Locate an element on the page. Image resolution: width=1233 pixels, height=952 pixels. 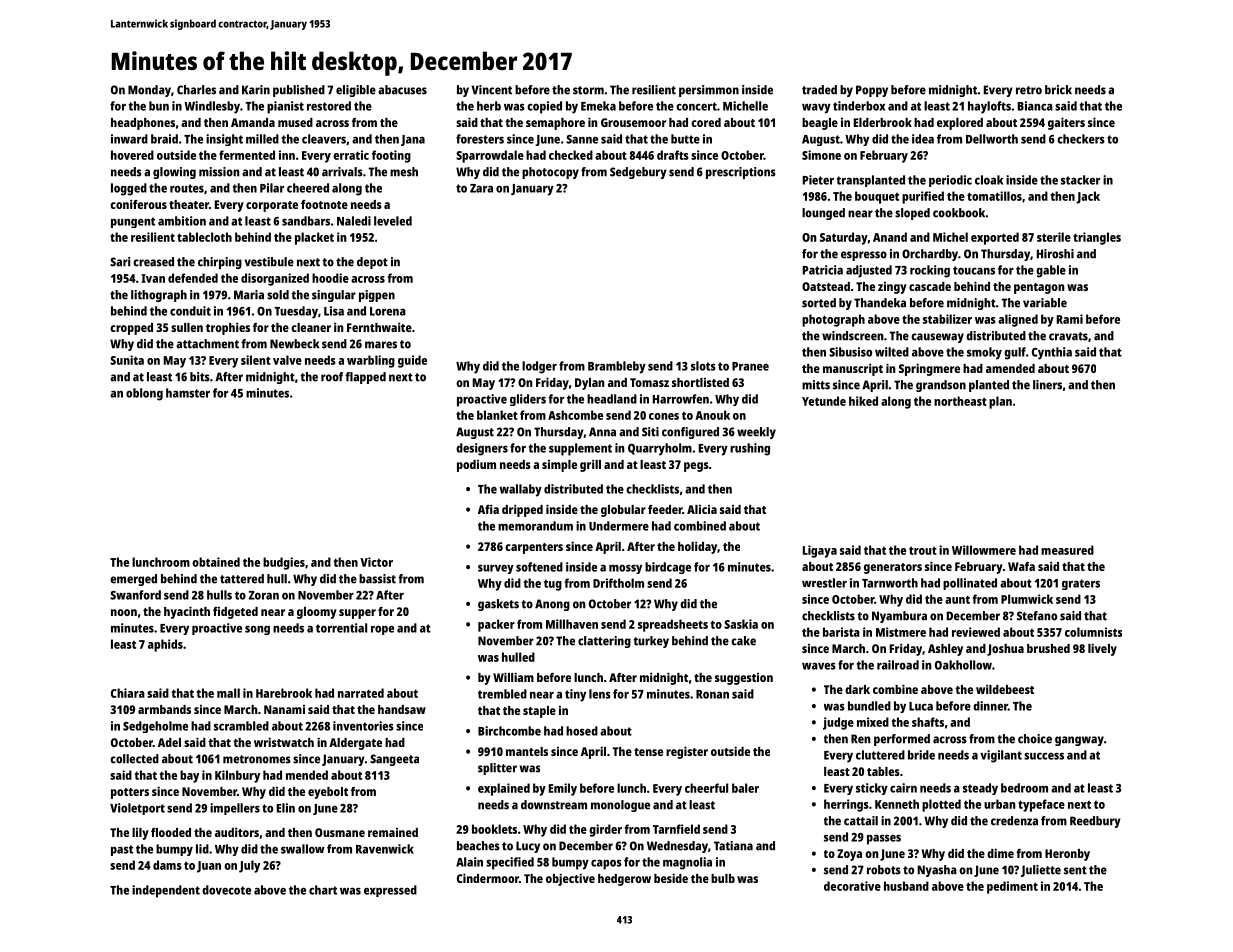
brick is located at coordinates (1058, 90).
